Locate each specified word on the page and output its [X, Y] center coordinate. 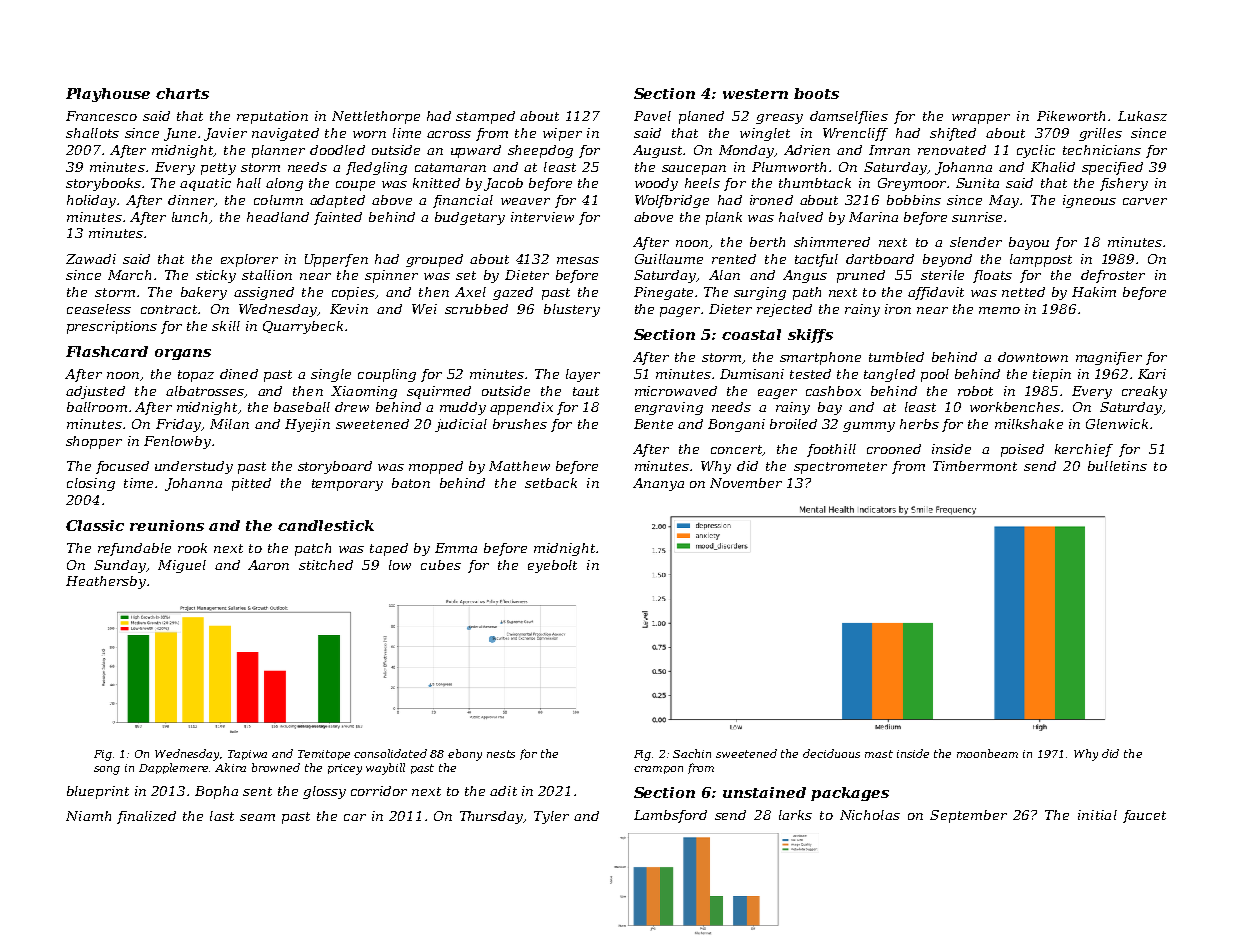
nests [501, 754]
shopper [94, 442]
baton [411, 483]
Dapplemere [174, 768]
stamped [485, 117]
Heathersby [106, 582]
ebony [465, 755]
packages [850, 794]
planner [278, 151]
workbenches [1015, 407]
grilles [1100, 134]
